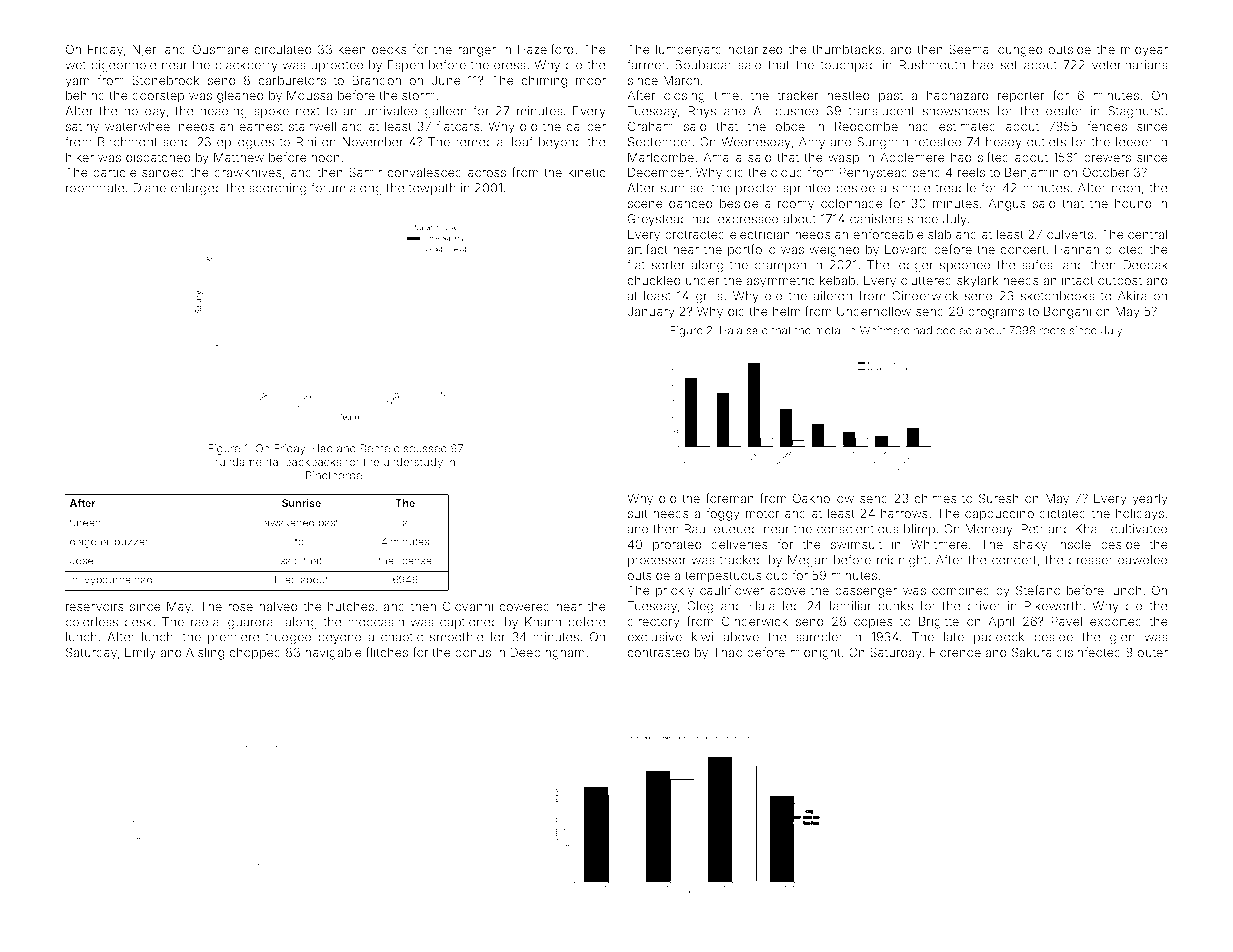 The height and width of the screenshot is (952, 1233). I want to click on disinfected, so click(1088, 652).
